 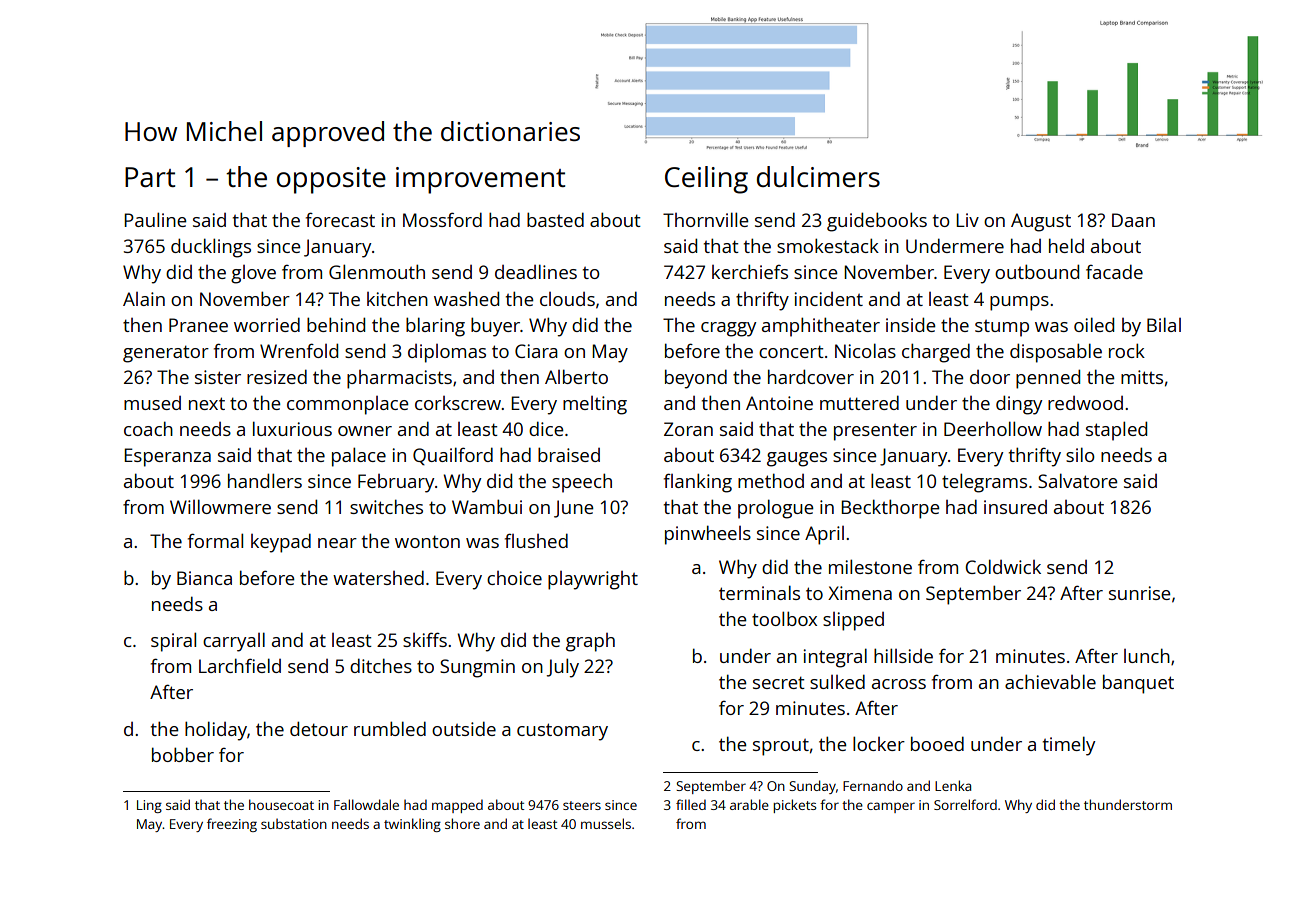 I want to click on Bianca, so click(x=204, y=578).
